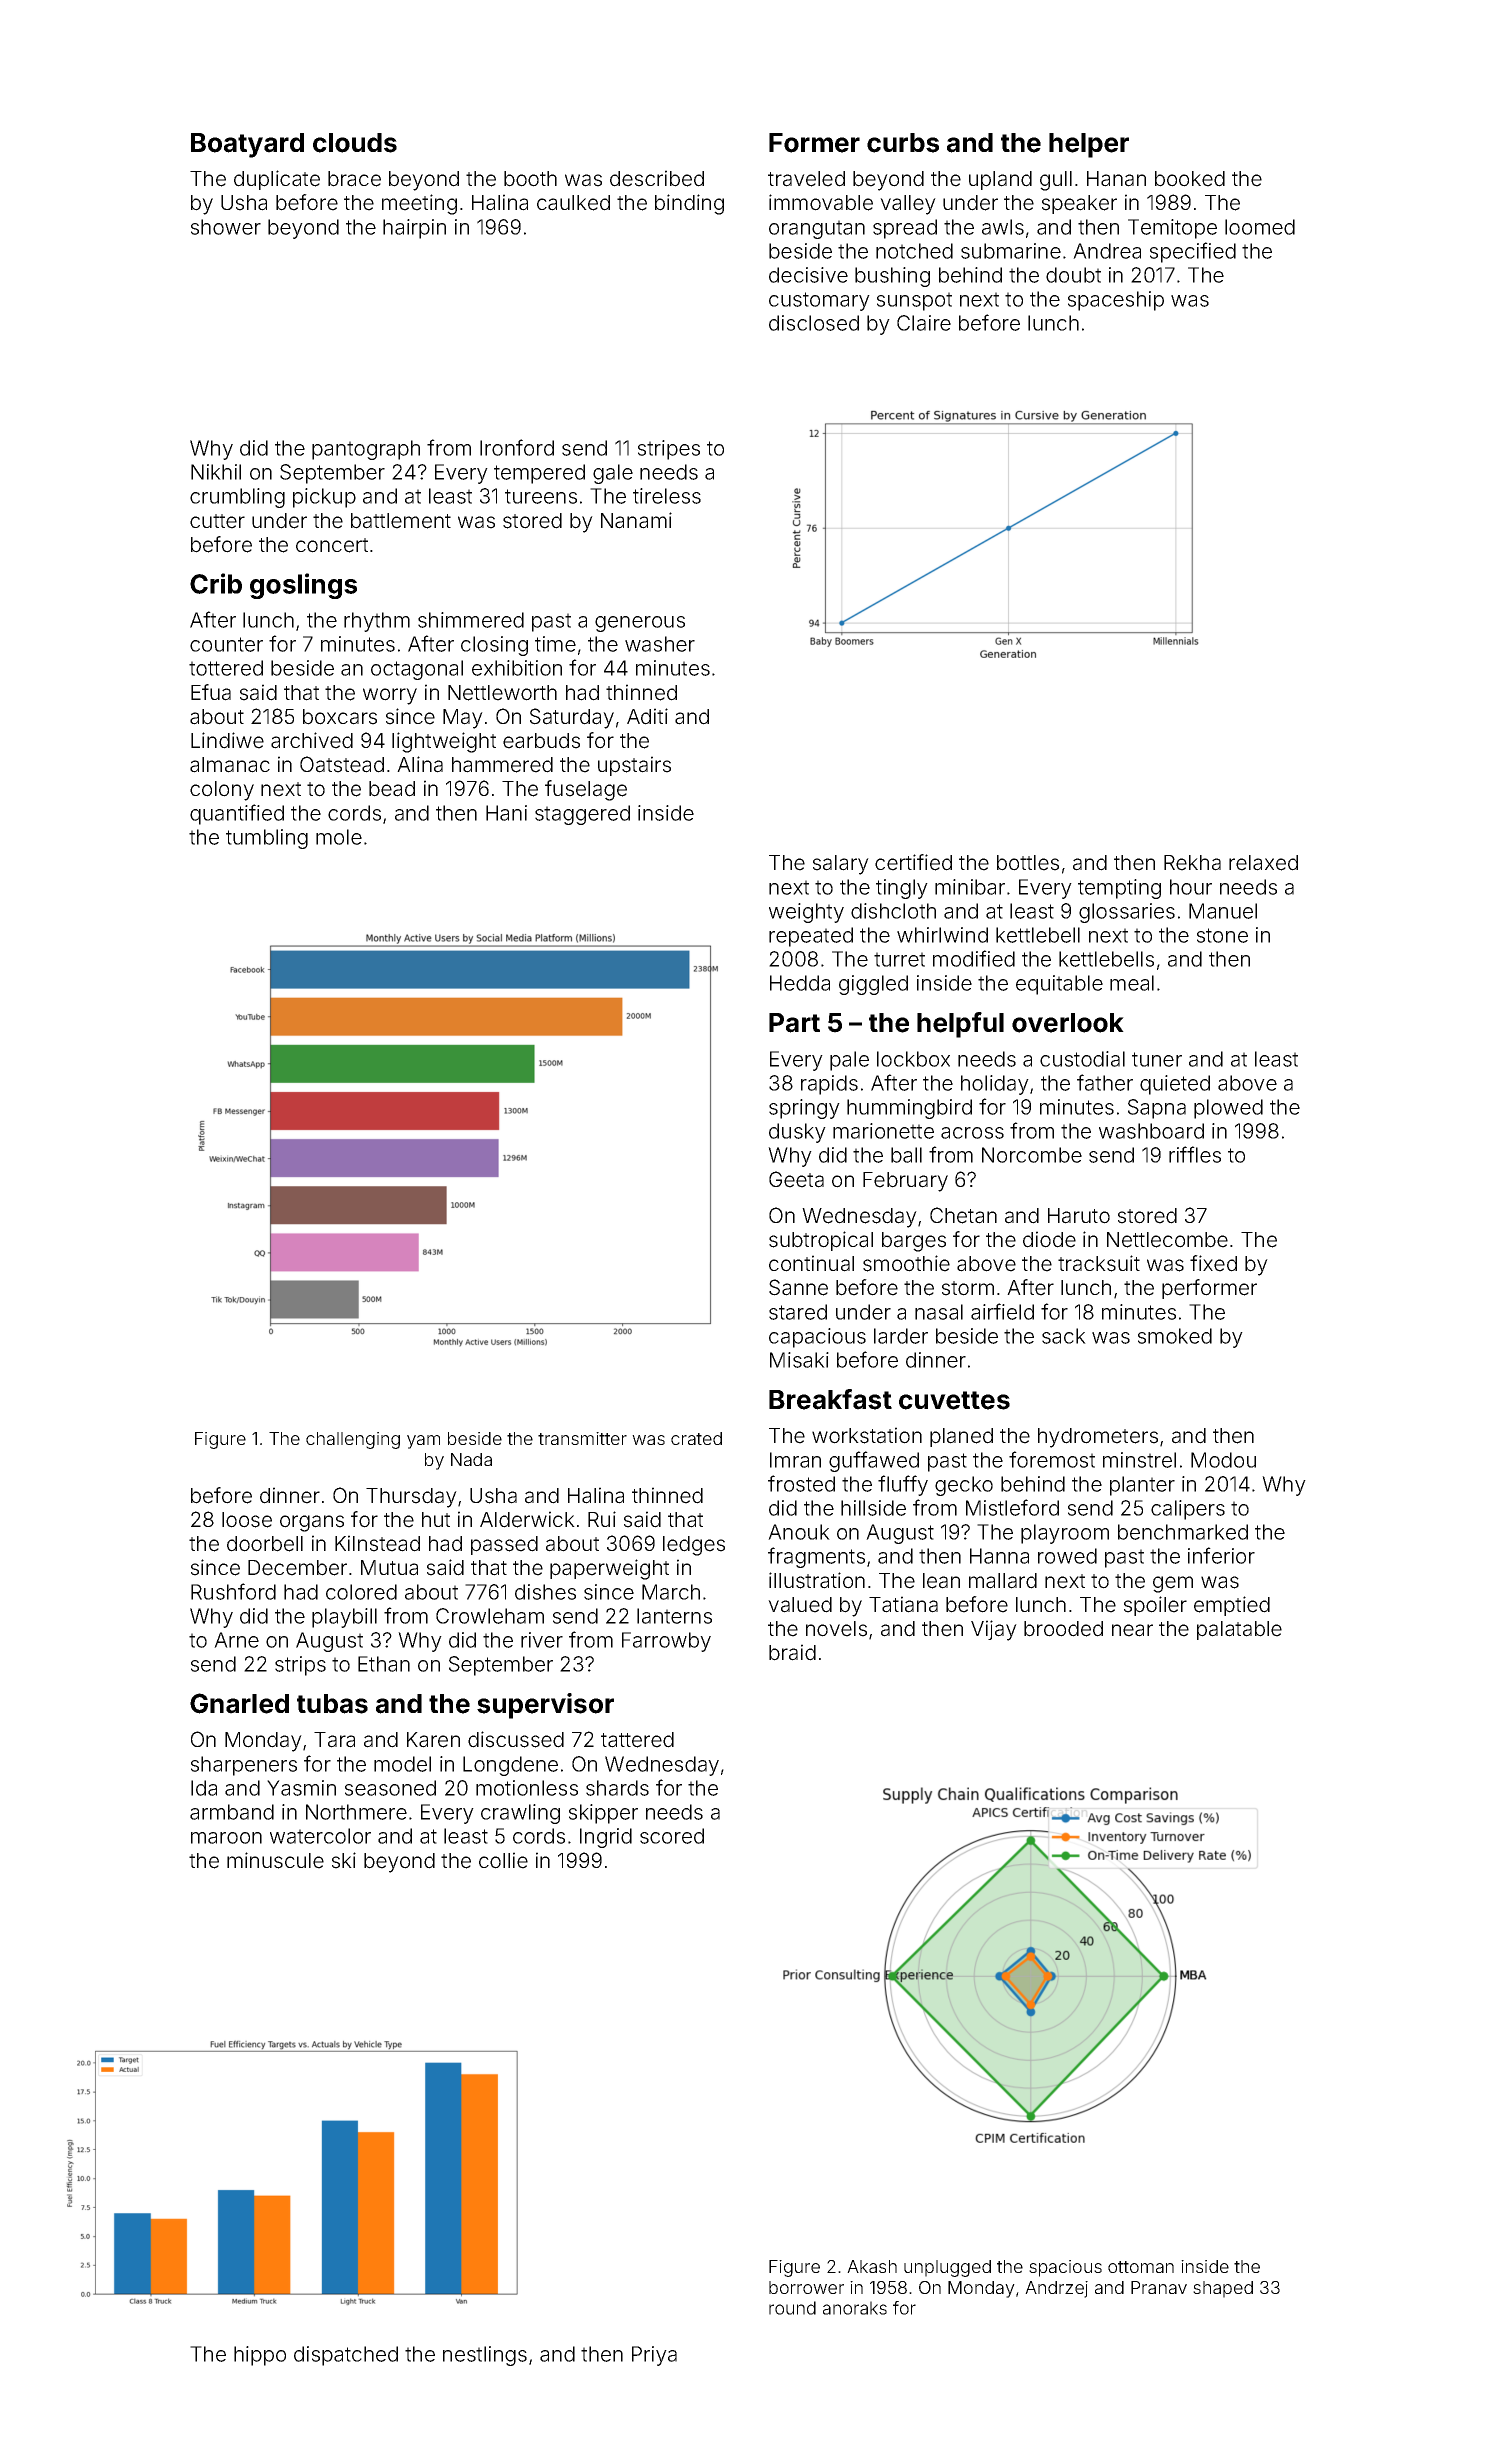  I want to click on Rushford, so click(233, 1591).
